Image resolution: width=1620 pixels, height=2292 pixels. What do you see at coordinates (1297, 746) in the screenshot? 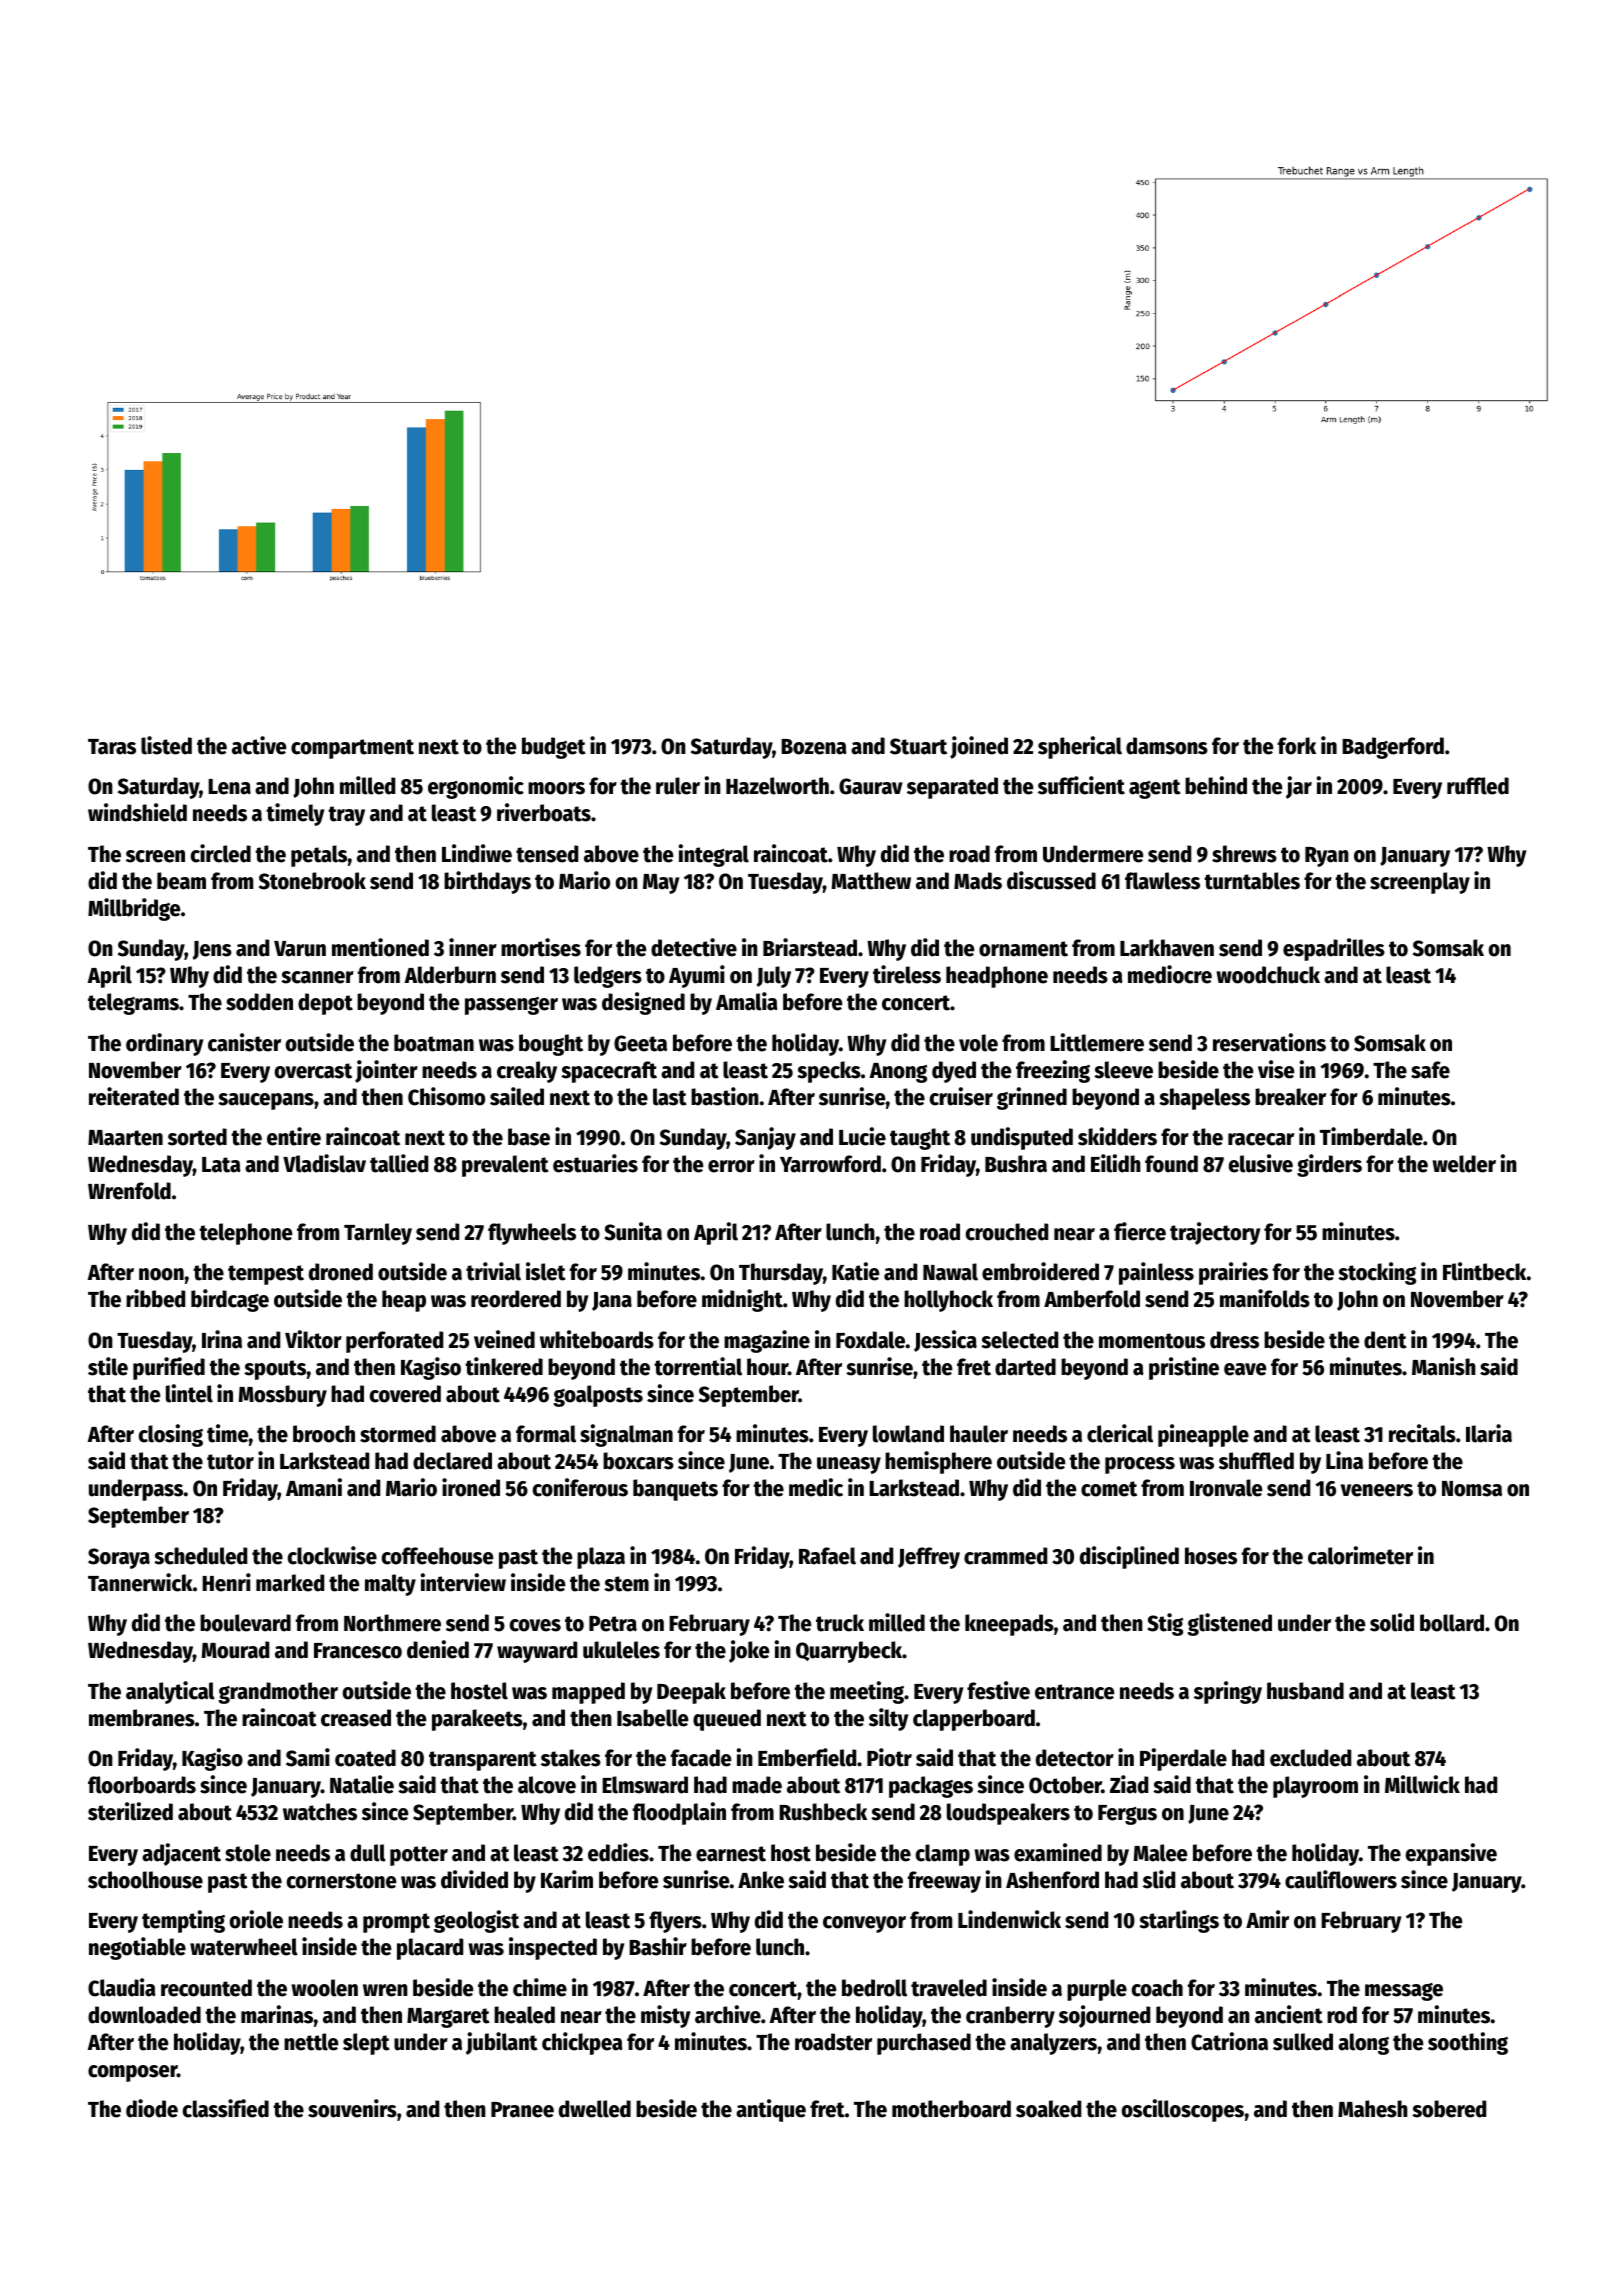
I see `fork` at bounding box center [1297, 746].
